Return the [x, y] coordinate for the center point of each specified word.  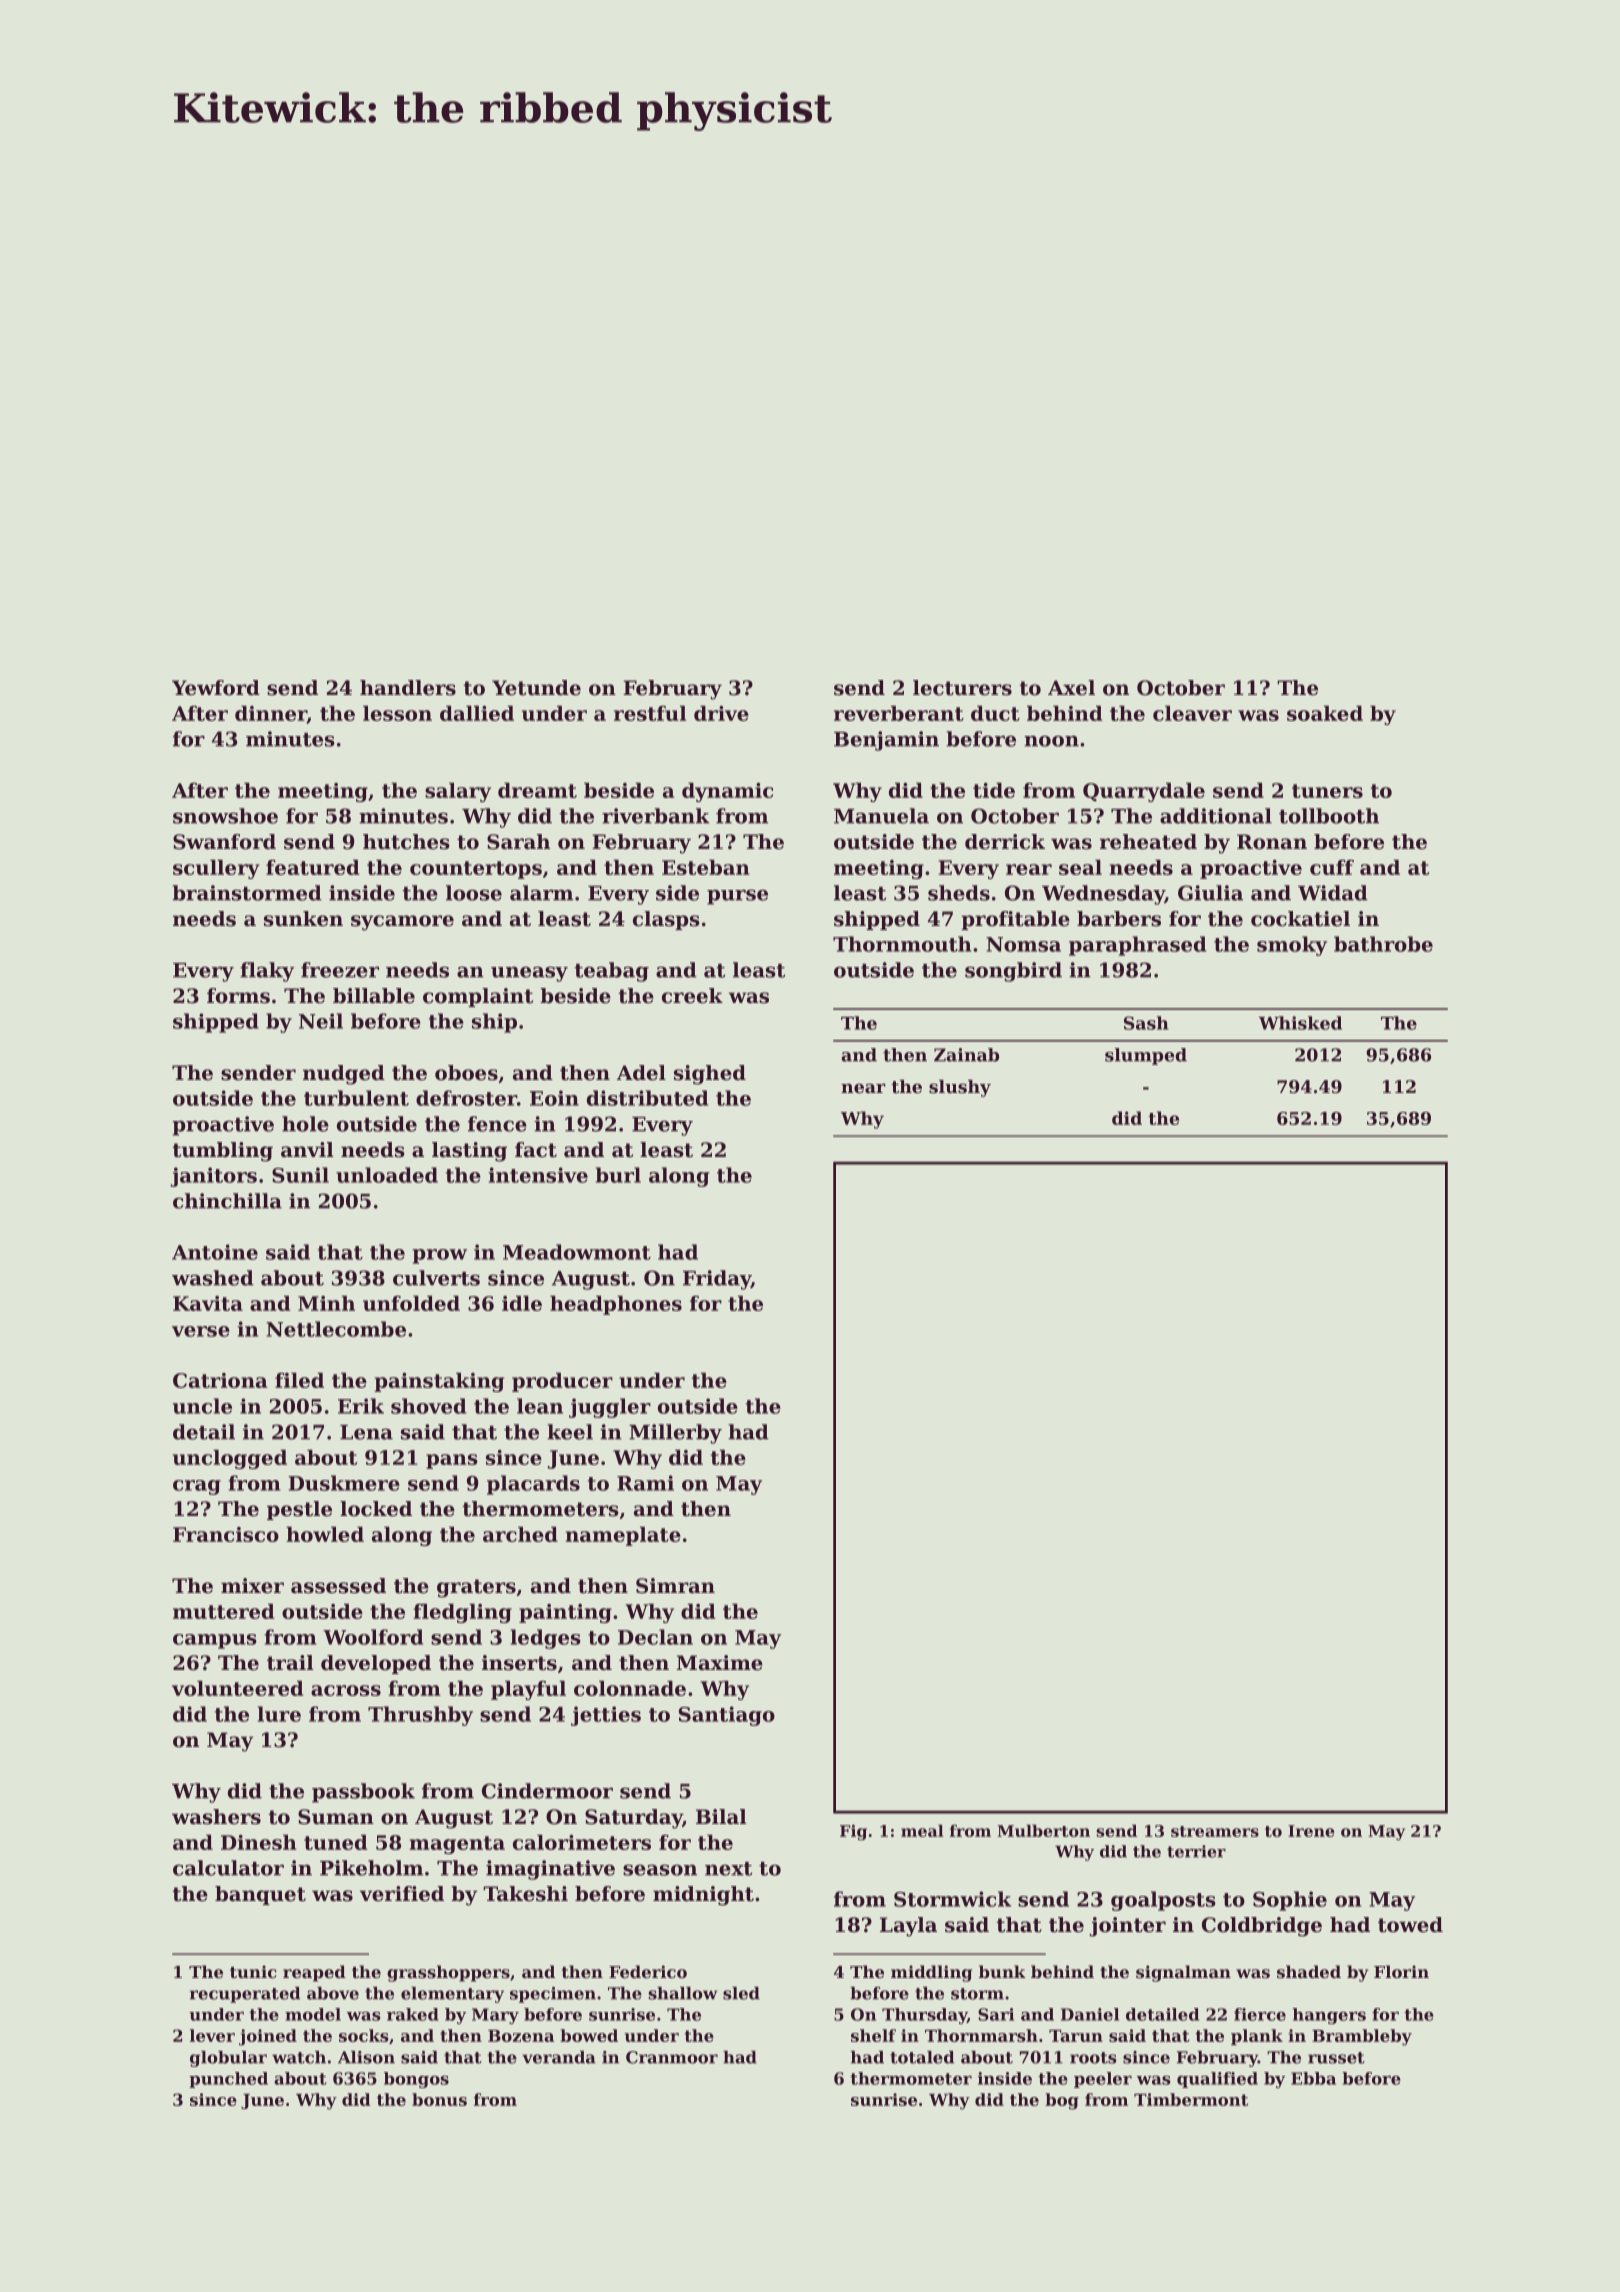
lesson [397, 713]
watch [299, 2057]
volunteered [238, 1688]
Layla [908, 1927]
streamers [1215, 1831]
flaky [267, 972]
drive [721, 713]
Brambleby [1362, 2037]
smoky [1292, 946]
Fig [853, 1832]
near [863, 1088]
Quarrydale [1144, 792]
